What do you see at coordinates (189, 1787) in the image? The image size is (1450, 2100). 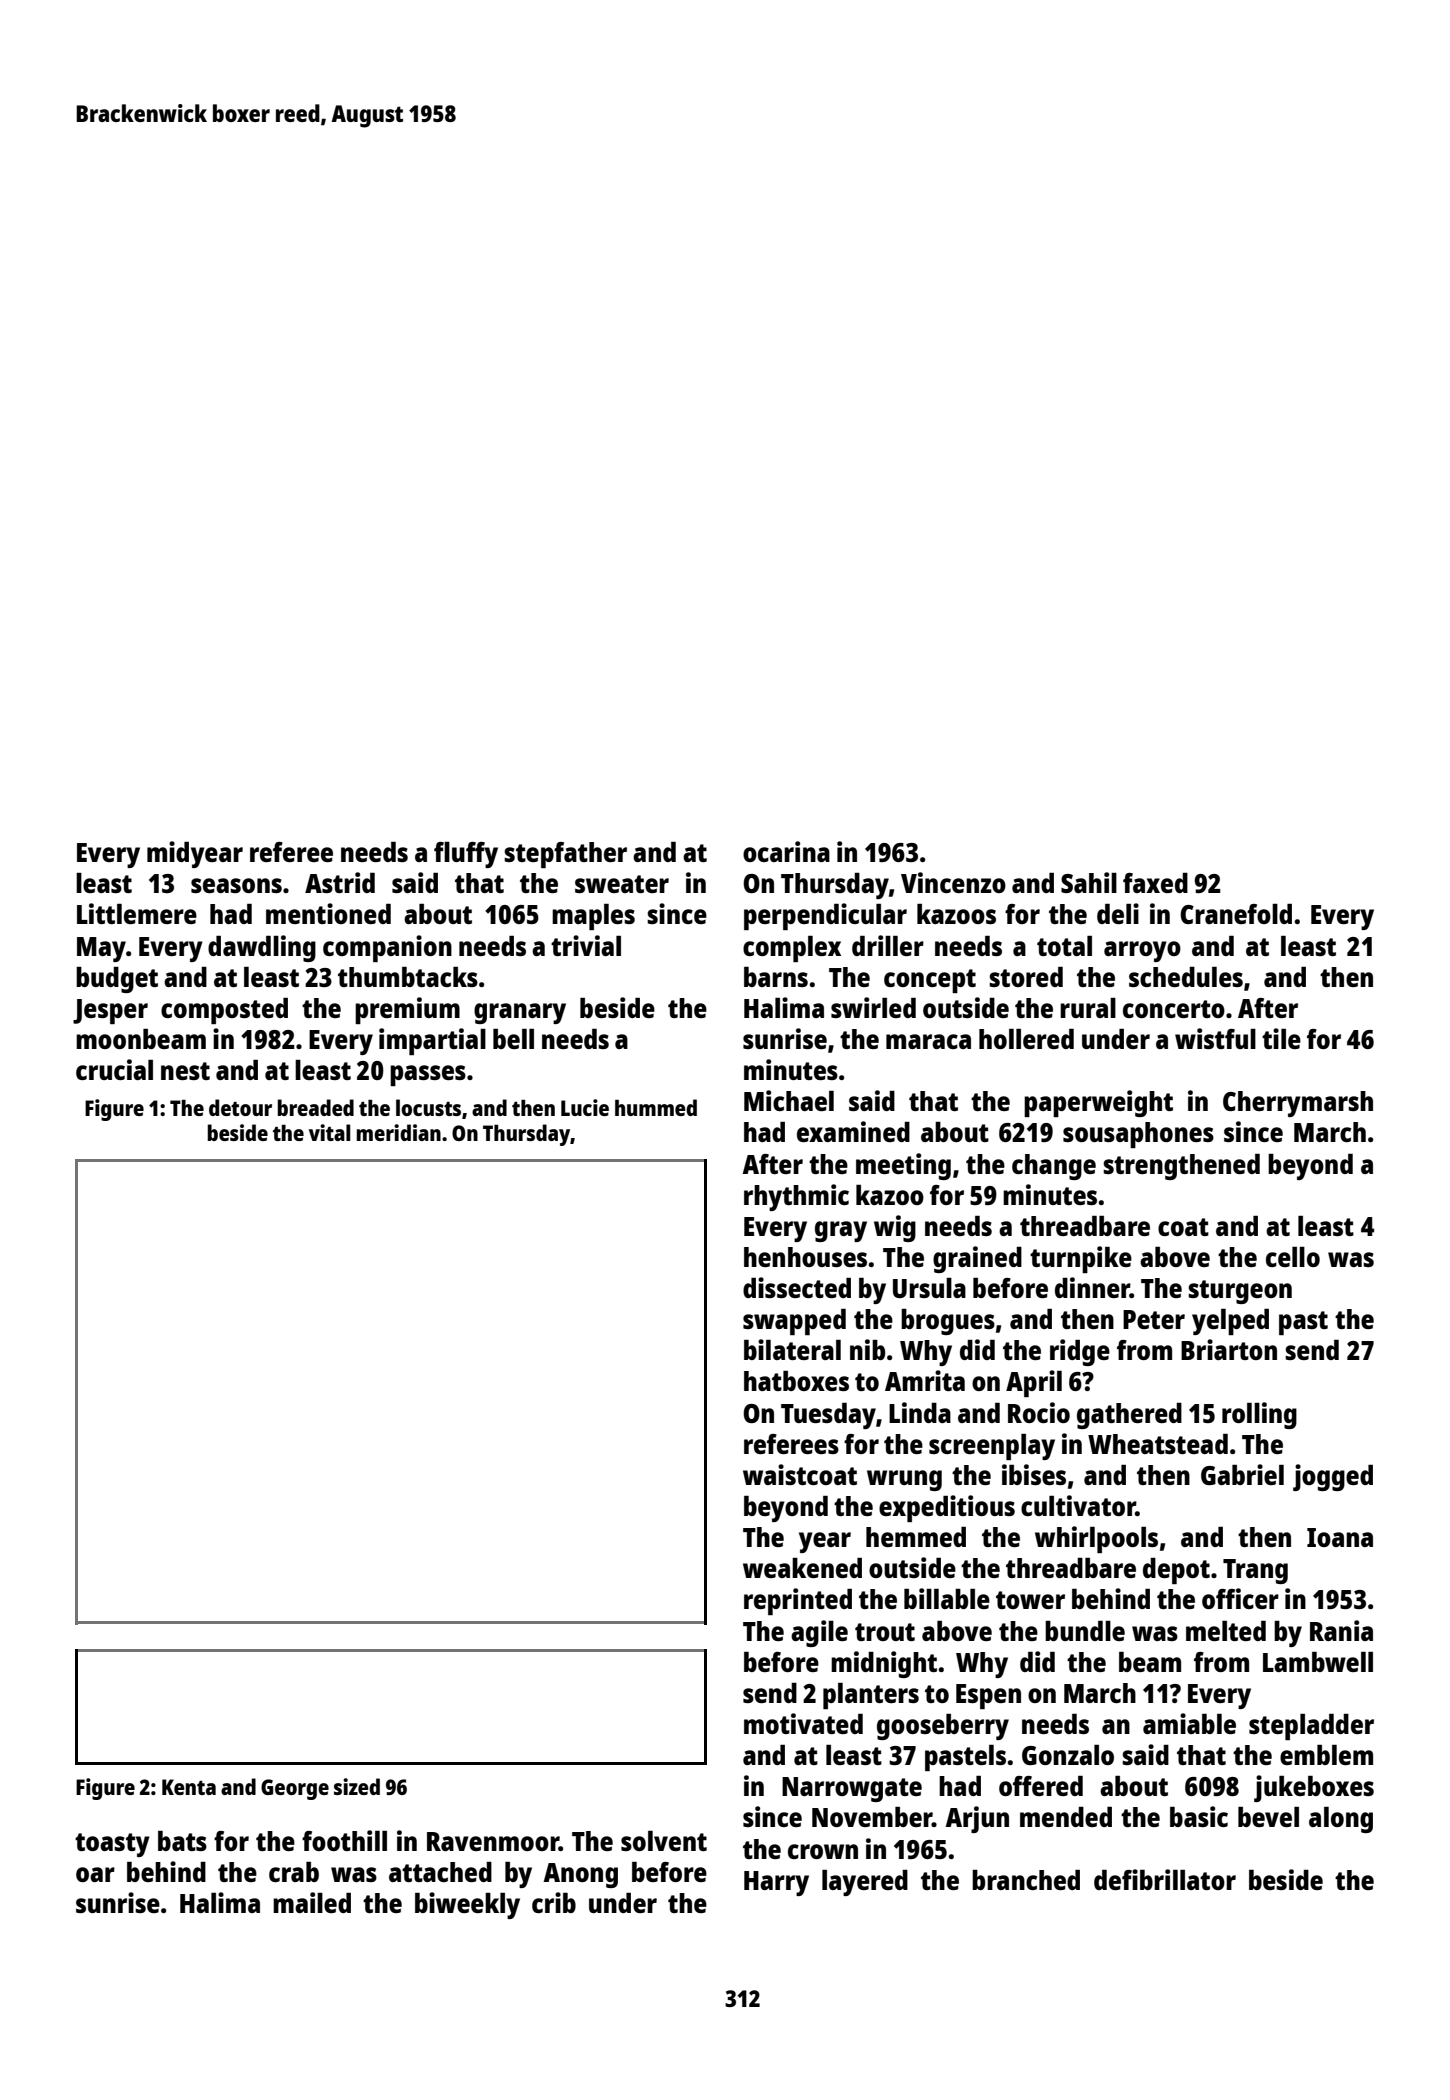 I see `Kenta` at bounding box center [189, 1787].
